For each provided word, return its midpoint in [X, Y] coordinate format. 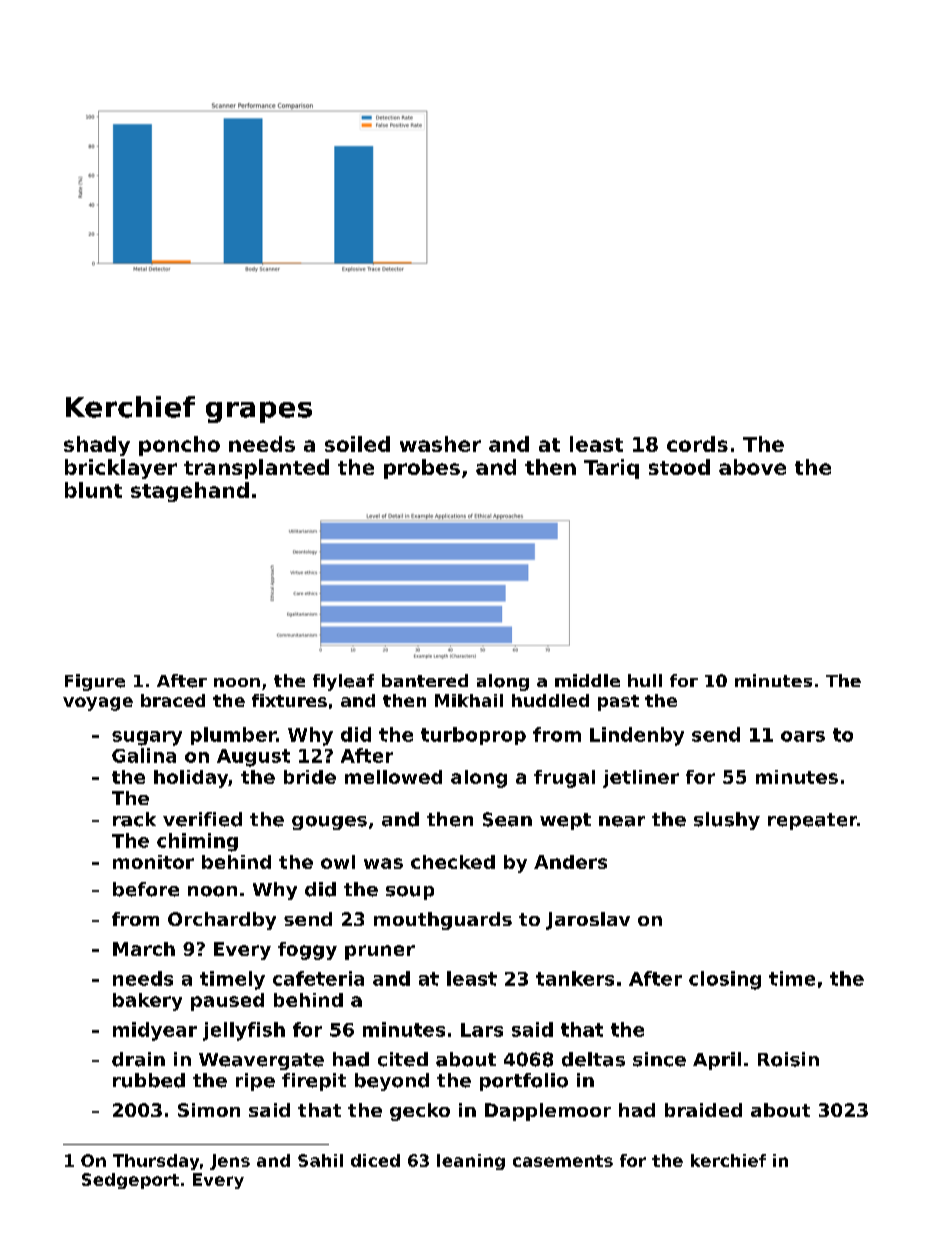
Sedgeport [130, 1181]
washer [440, 444]
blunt [93, 490]
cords [697, 444]
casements [563, 1161]
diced [375, 1160]
